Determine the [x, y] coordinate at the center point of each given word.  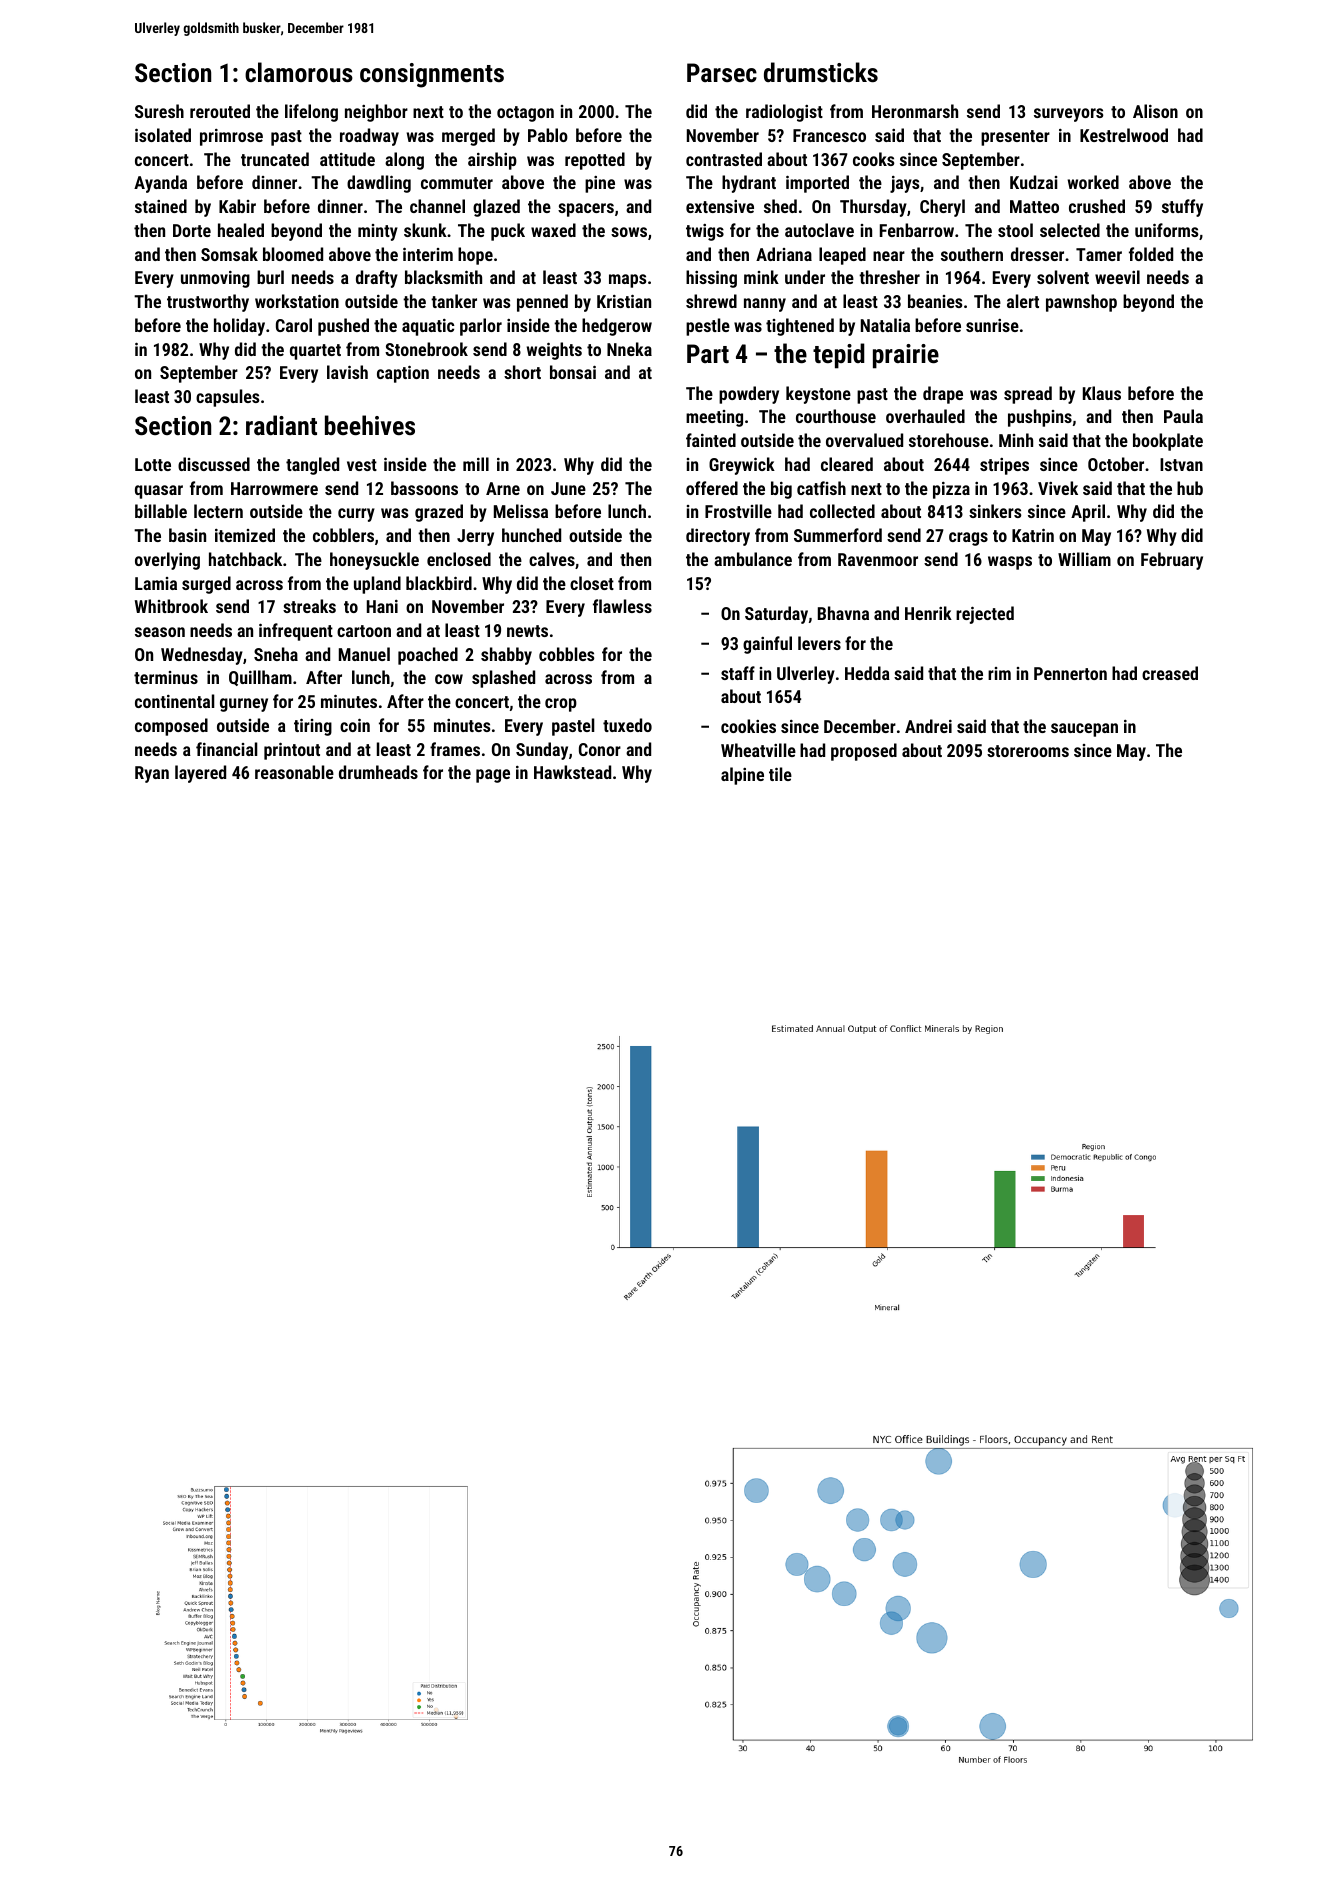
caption [403, 374]
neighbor [376, 113]
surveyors [1068, 115]
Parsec [722, 72]
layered [200, 774]
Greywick [742, 466]
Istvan [1181, 464]
